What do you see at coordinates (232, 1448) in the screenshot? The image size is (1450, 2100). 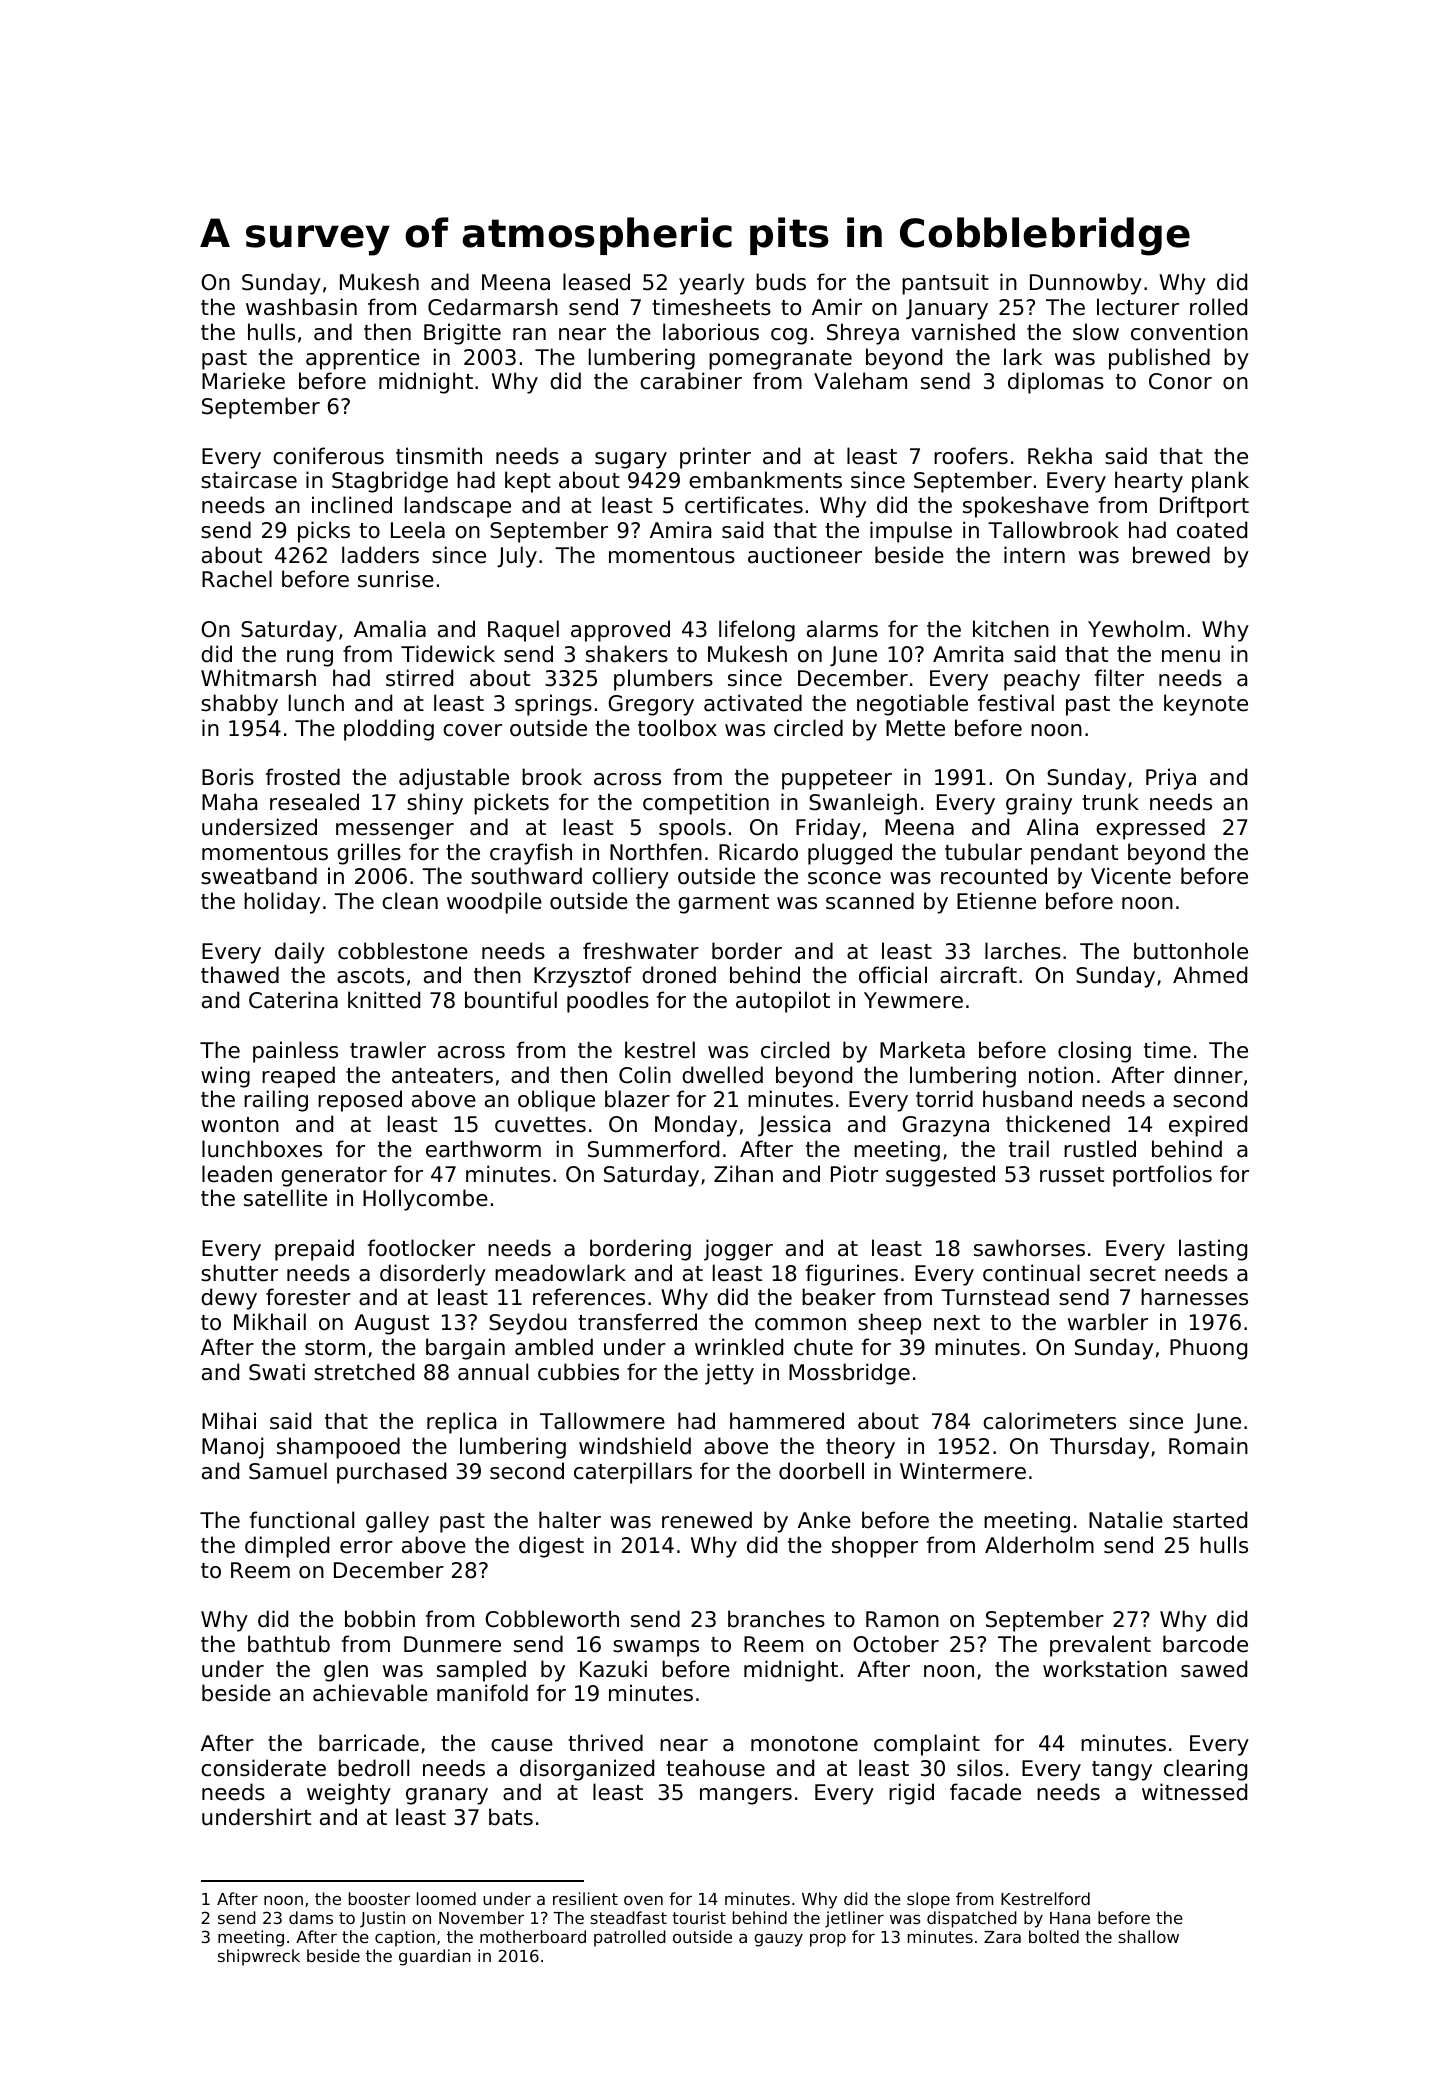 I see `Manoj` at bounding box center [232, 1448].
